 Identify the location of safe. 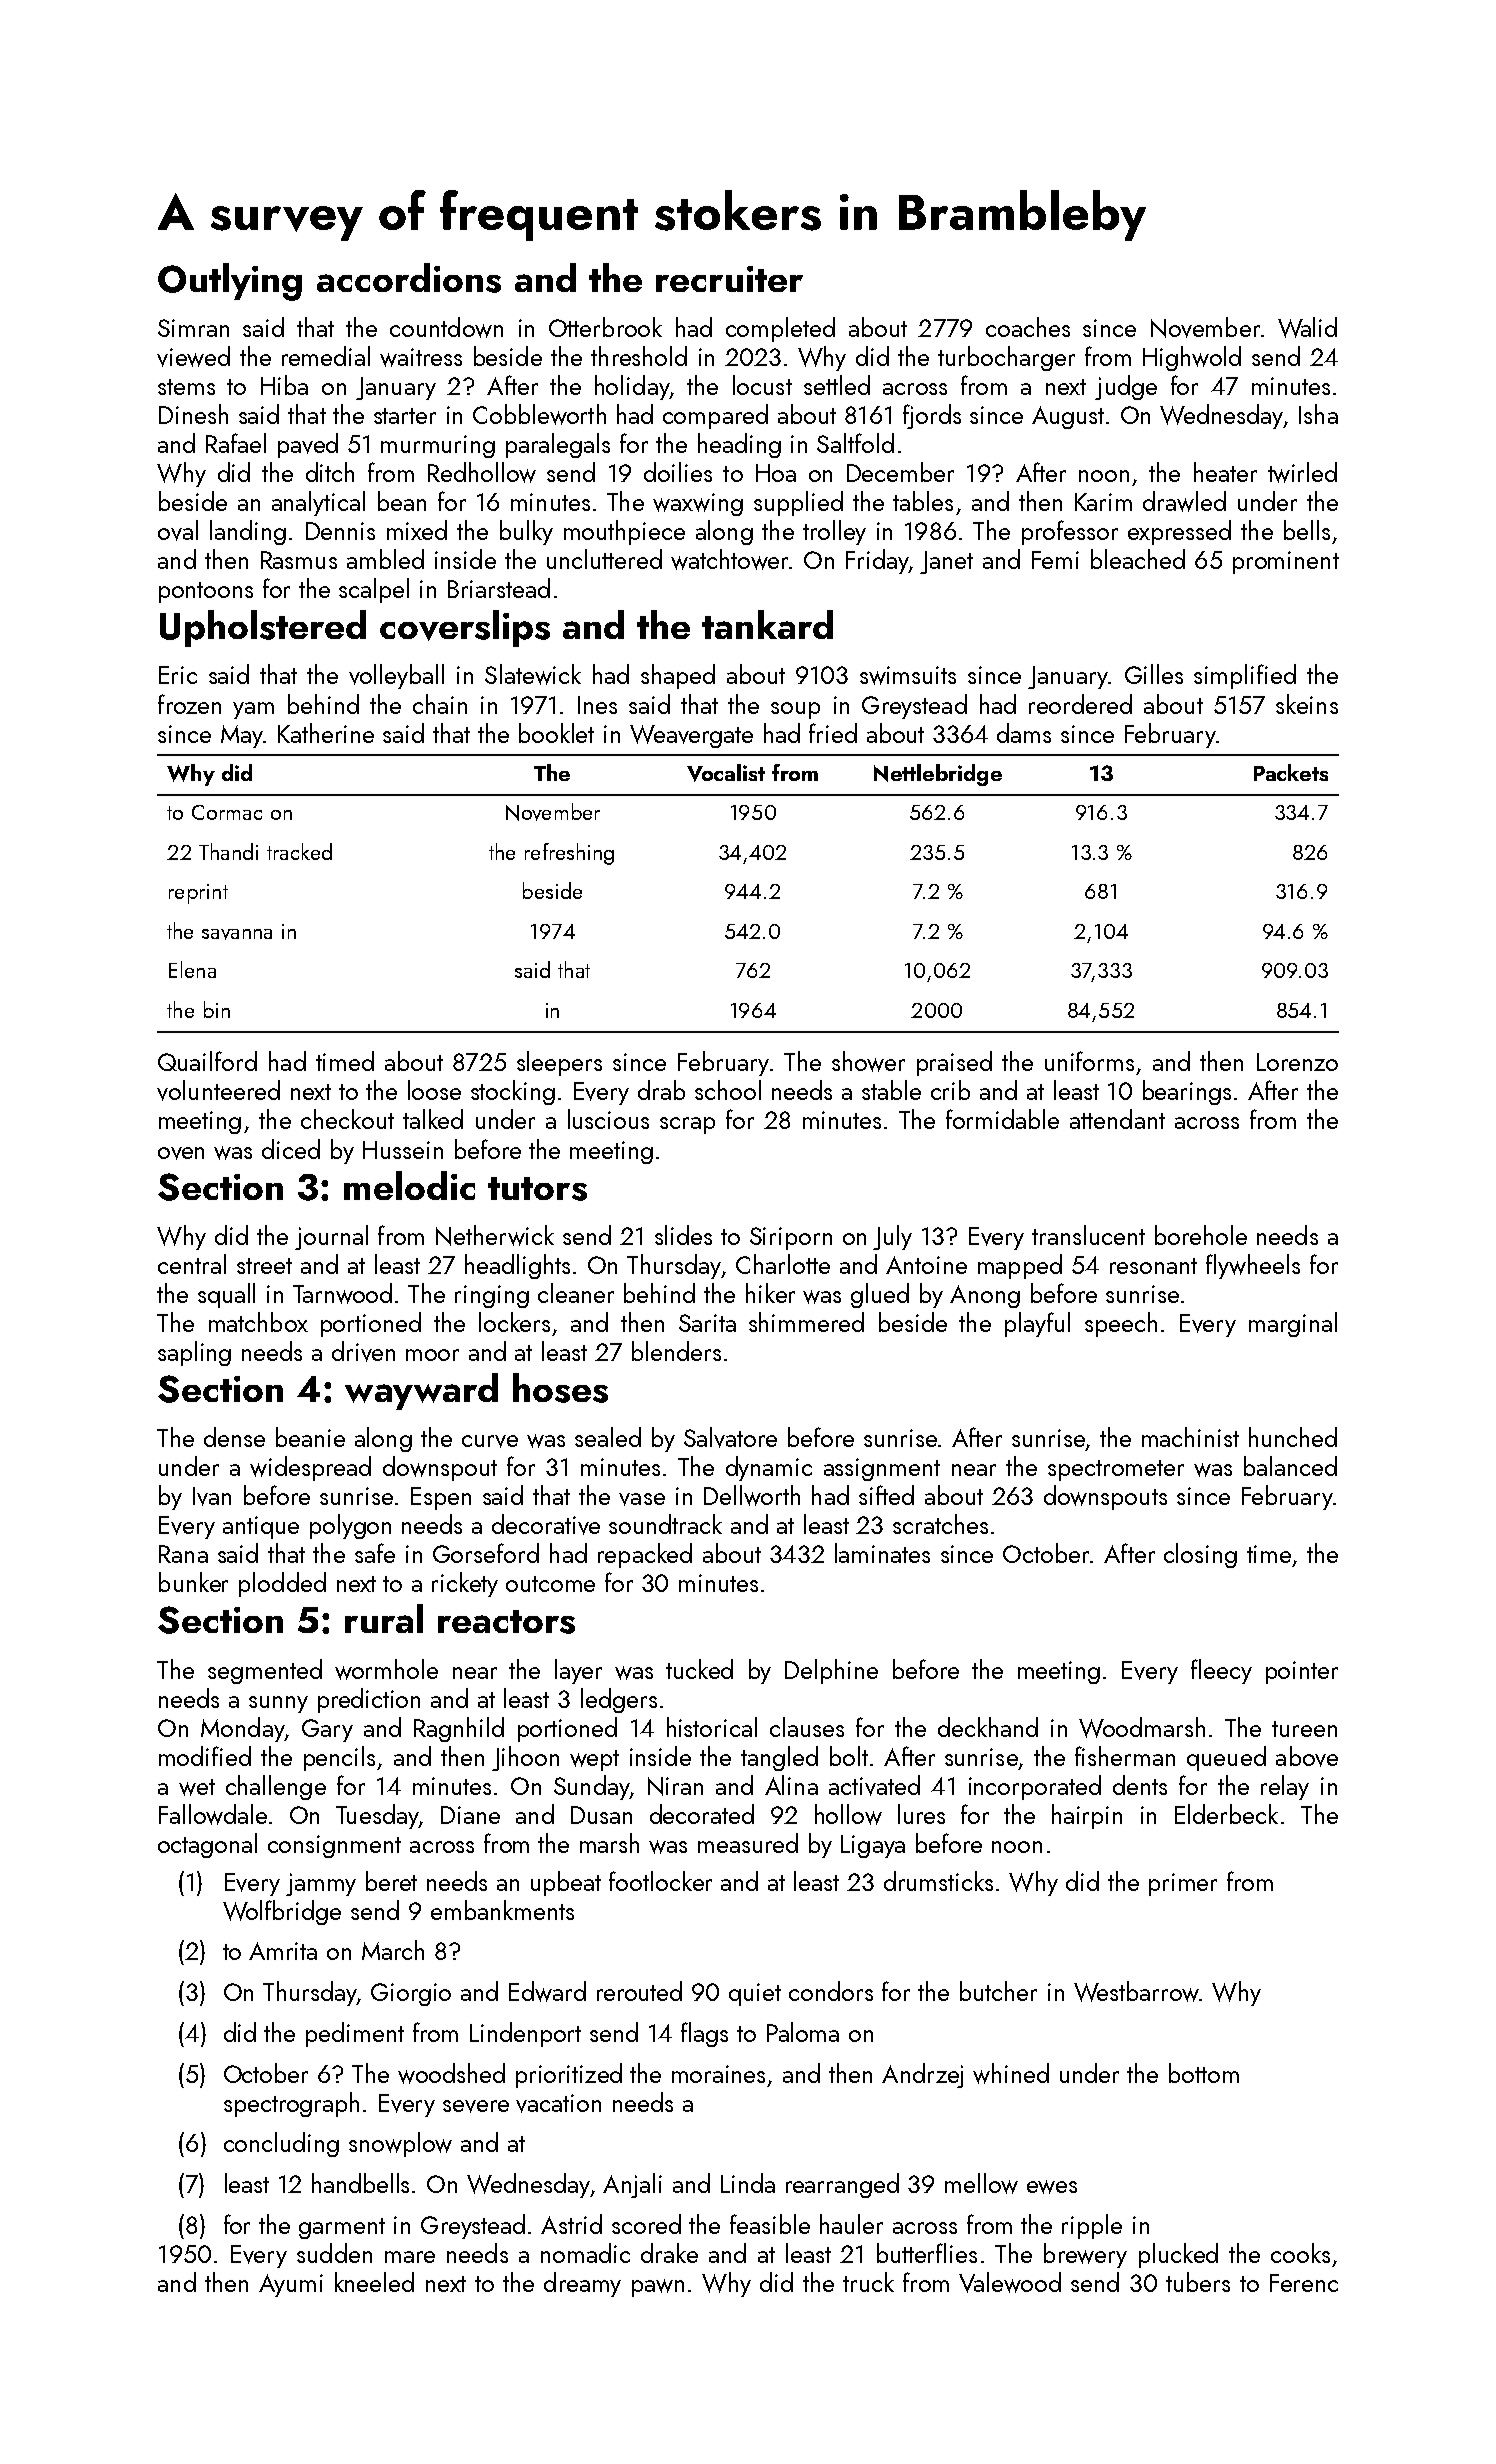
(375, 1553).
